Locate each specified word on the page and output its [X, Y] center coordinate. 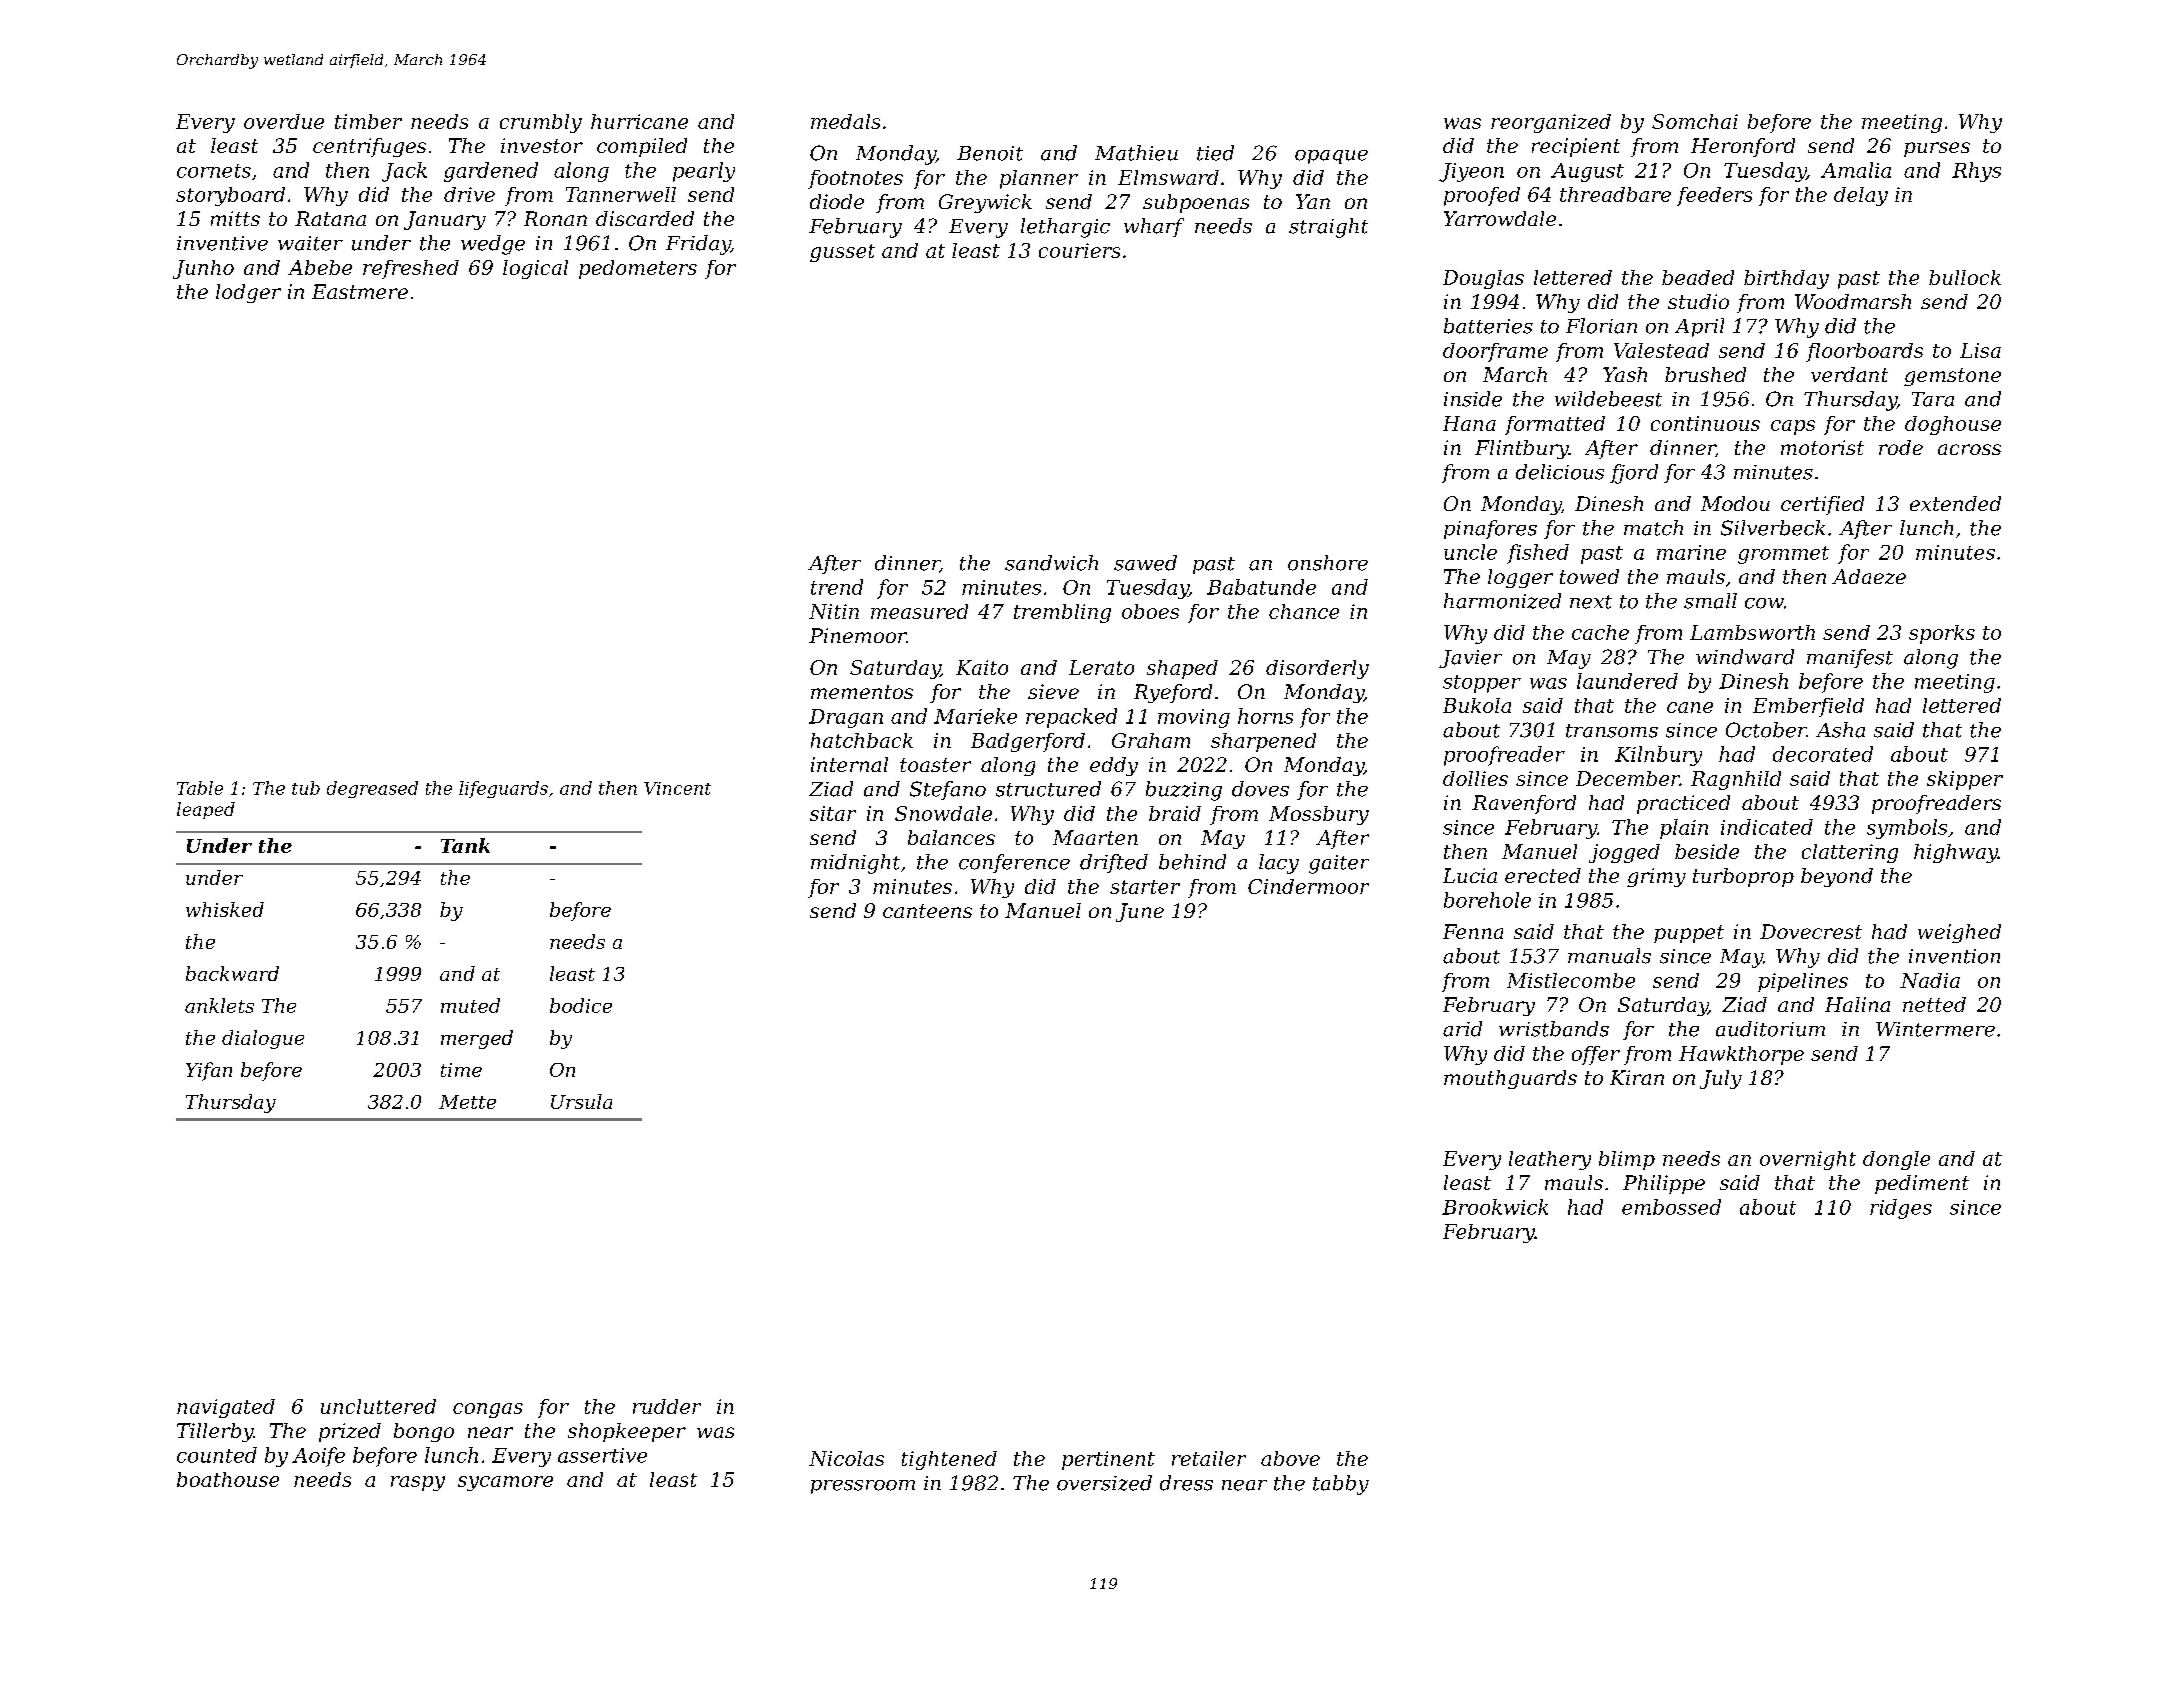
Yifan [209, 1071]
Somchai [1695, 121]
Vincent [677, 788]
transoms [1612, 731]
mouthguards [1510, 1079]
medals [845, 121]
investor [542, 145]
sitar [833, 813]
